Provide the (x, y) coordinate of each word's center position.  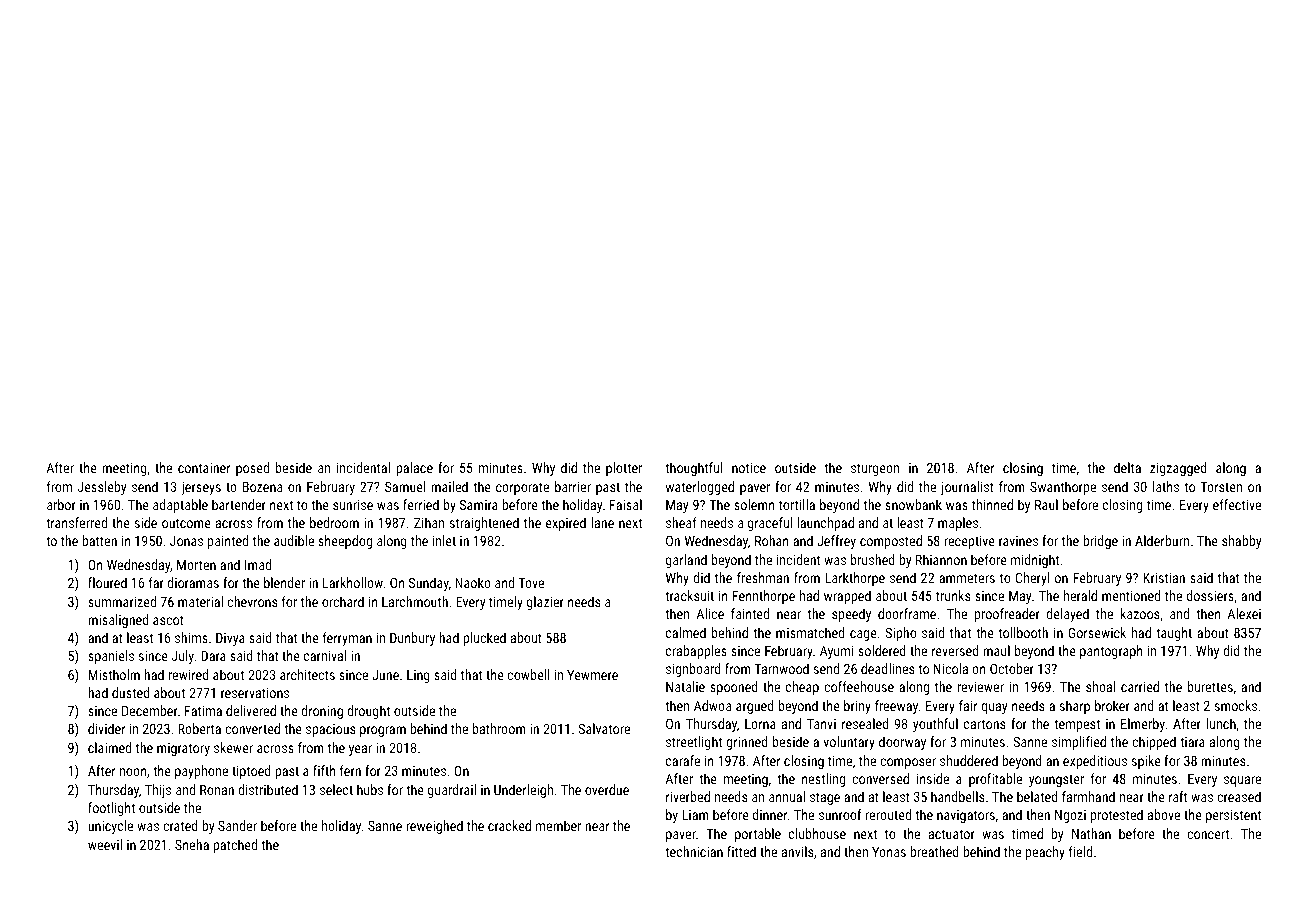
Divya (230, 639)
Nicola (951, 668)
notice (749, 468)
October (1012, 668)
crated (180, 825)
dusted (131, 692)
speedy (851, 615)
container (204, 468)
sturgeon (875, 469)
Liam (695, 815)
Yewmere (592, 675)
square (1242, 781)
